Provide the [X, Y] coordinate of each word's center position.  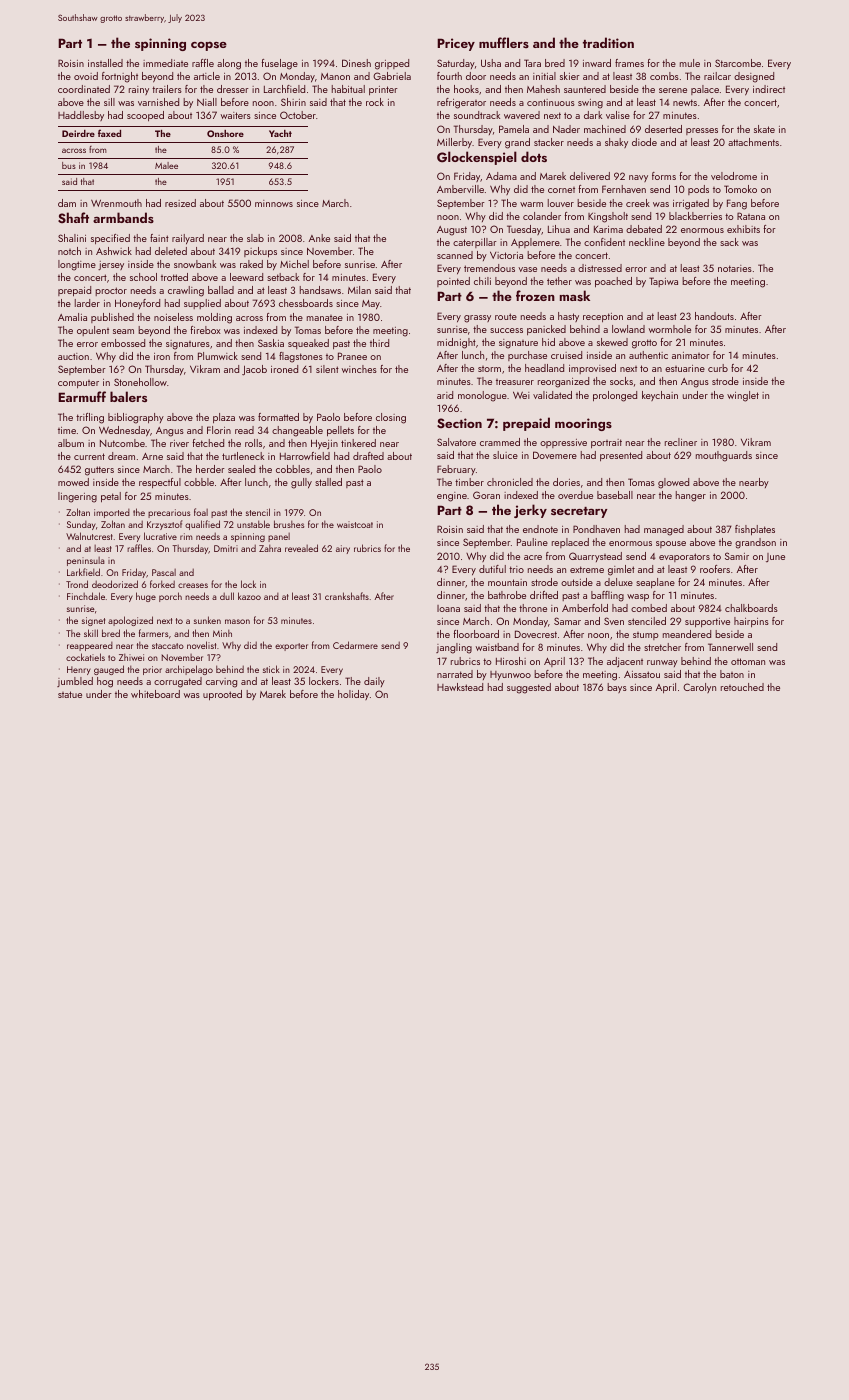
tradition [608, 42]
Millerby [454, 143]
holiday [353, 695]
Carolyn [699, 688]
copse [209, 46]
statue [70, 694]
